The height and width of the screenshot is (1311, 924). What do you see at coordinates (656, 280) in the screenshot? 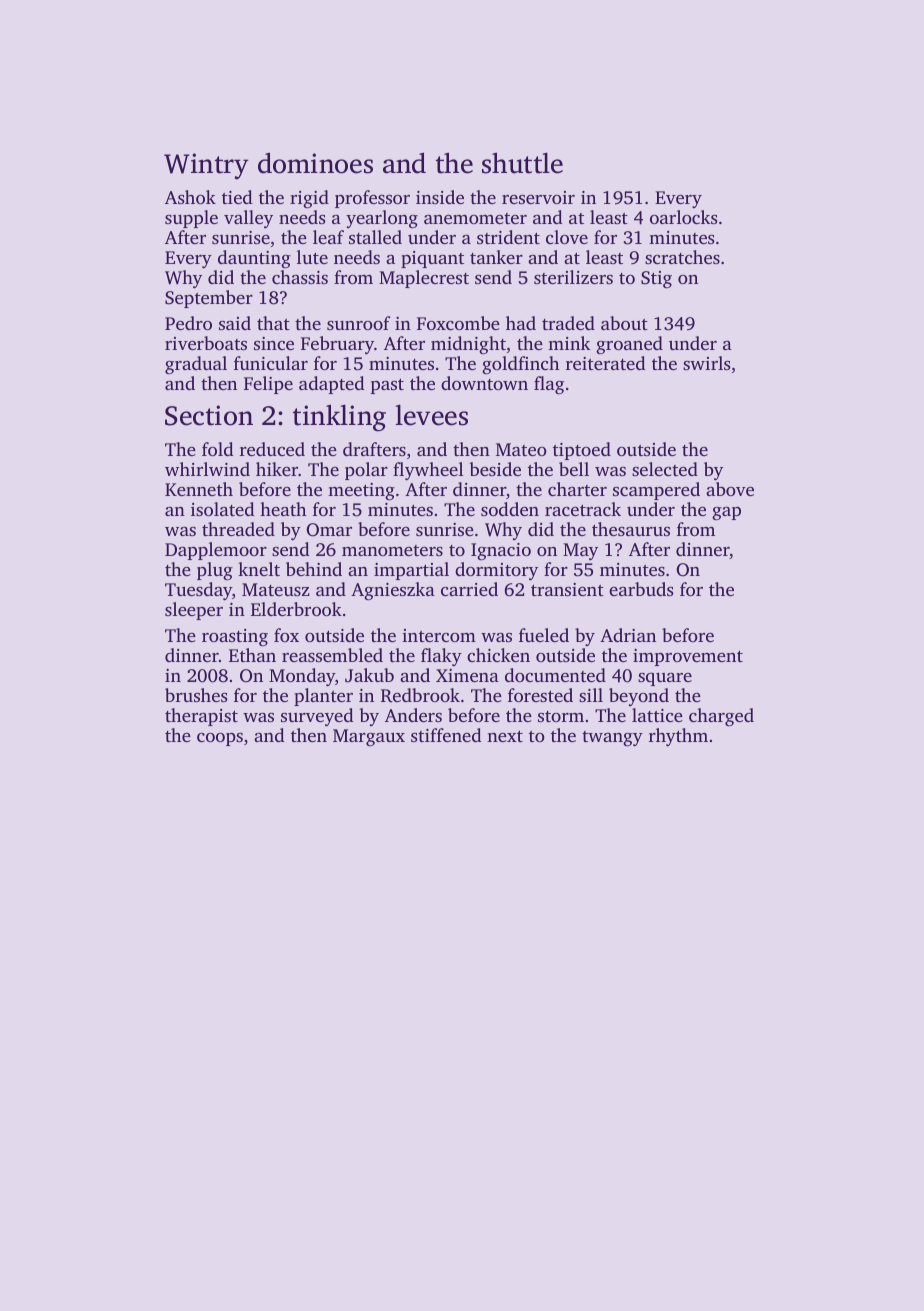
I see `Stig` at bounding box center [656, 280].
